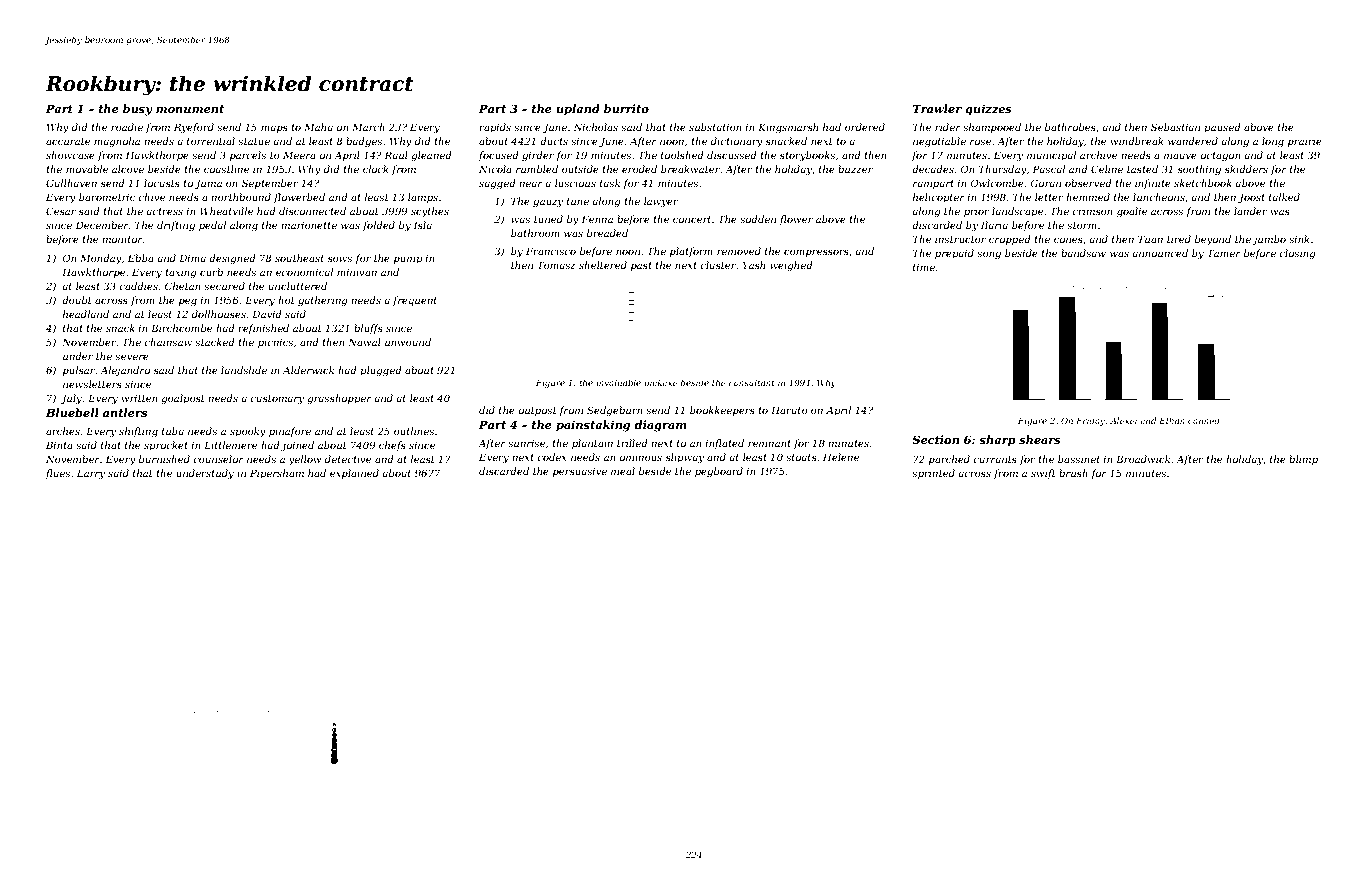  I want to click on northbound, so click(241, 197).
